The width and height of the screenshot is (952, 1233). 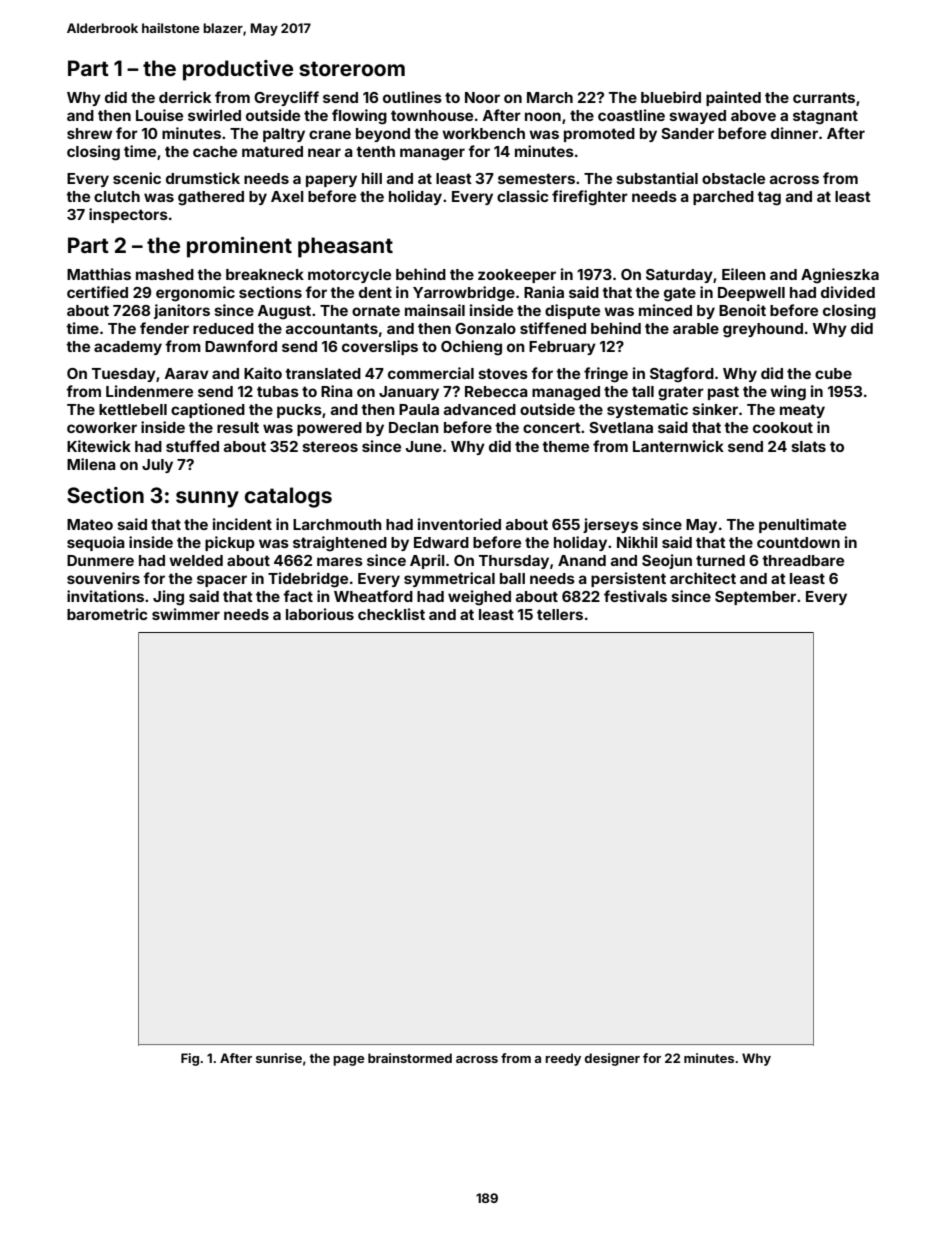 I want to click on pheasant, so click(x=345, y=247).
